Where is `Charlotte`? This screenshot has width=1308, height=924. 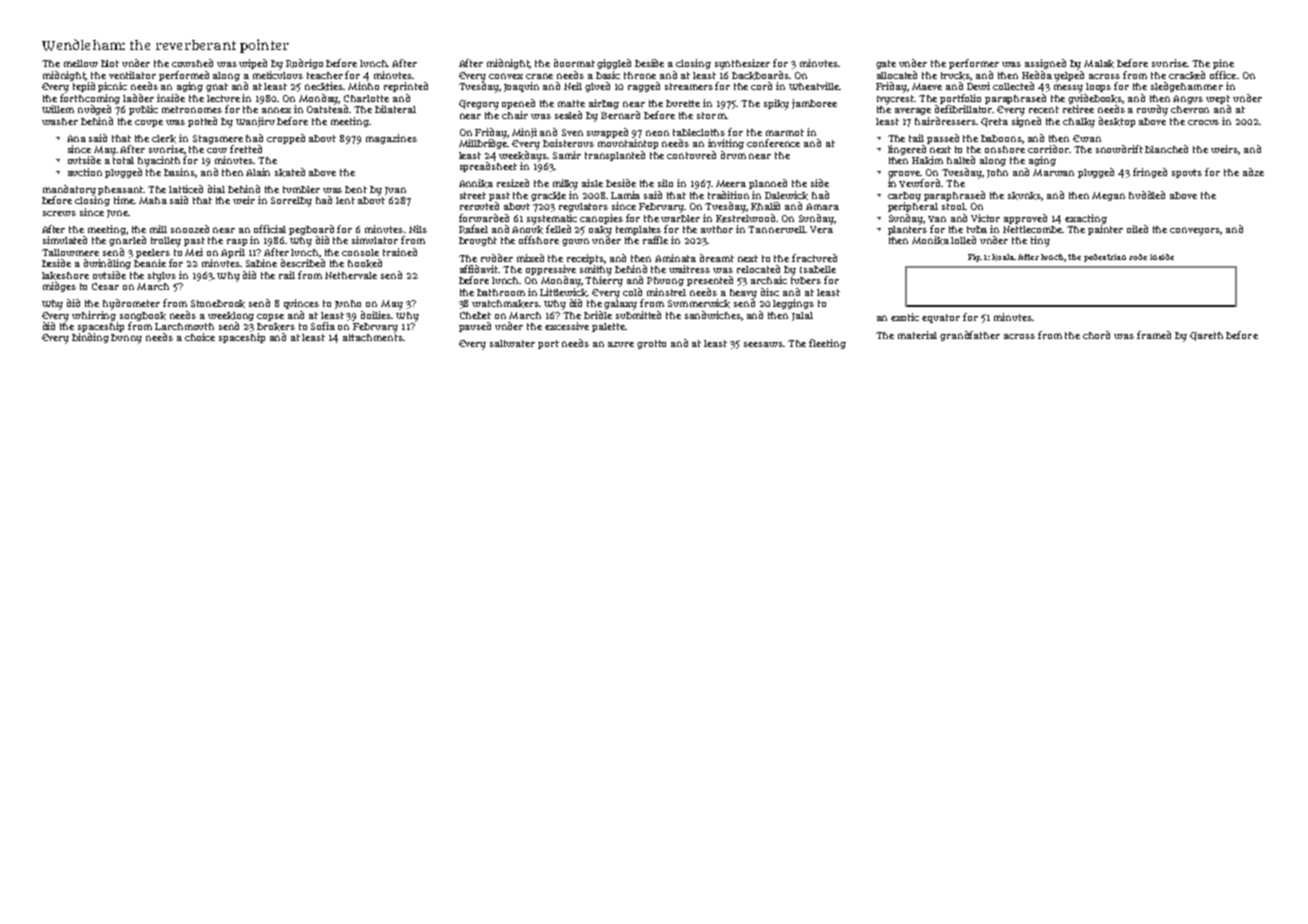
Charlotte is located at coordinates (366, 98).
